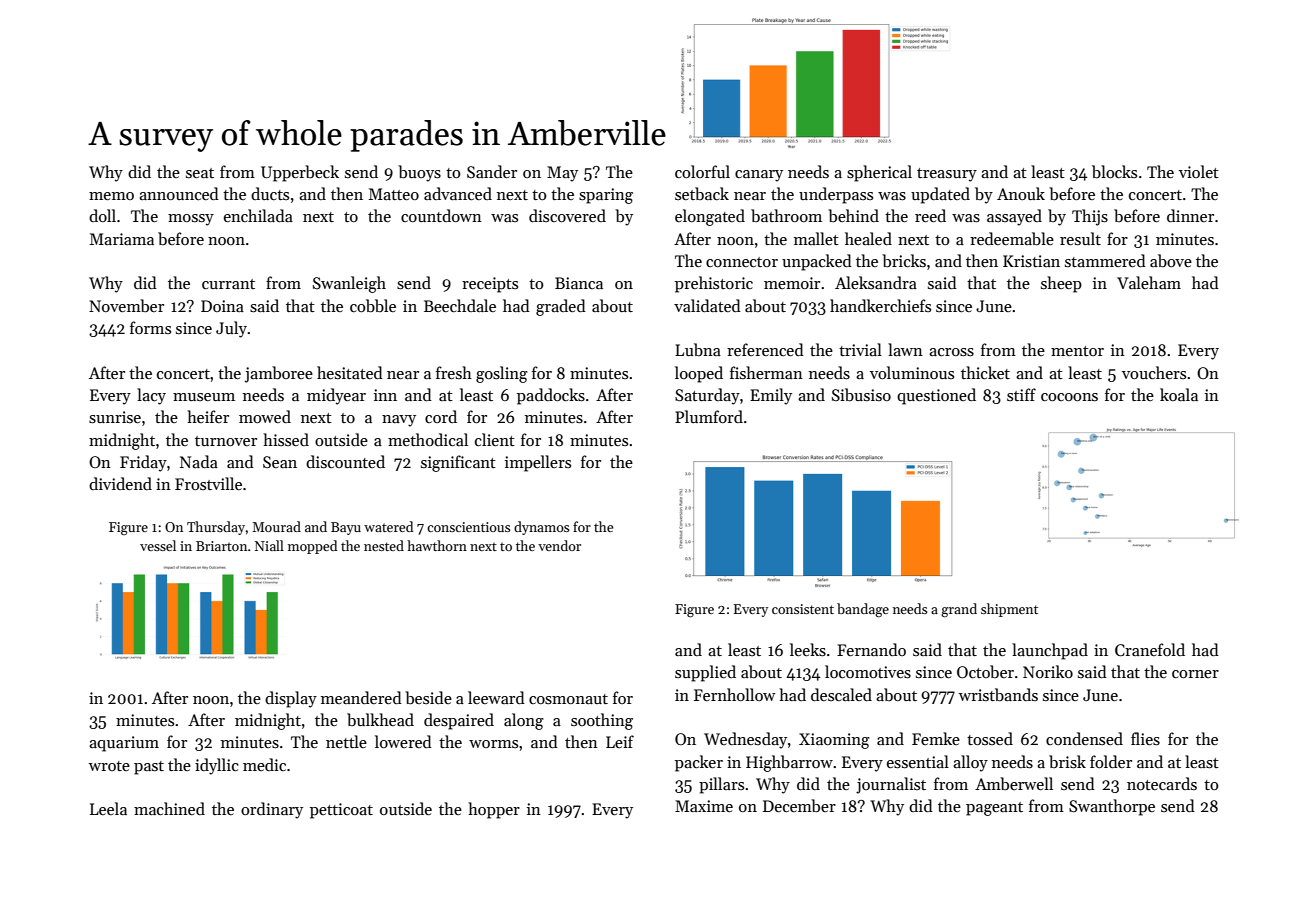 The width and height of the screenshot is (1308, 924). What do you see at coordinates (403, 741) in the screenshot?
I see `lowered` at bounding box center [403, 741].
